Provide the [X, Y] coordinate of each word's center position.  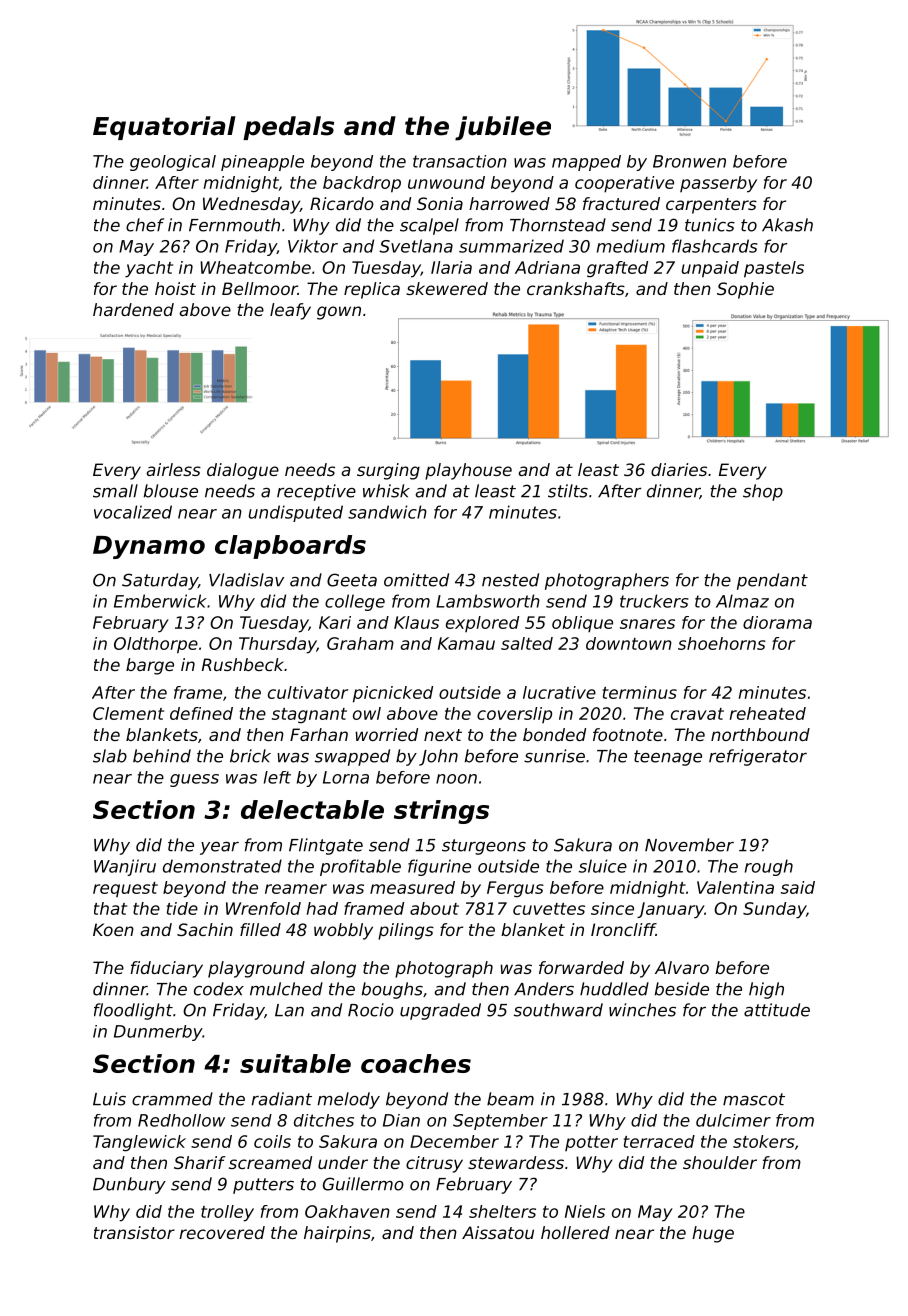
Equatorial [164, 128]
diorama [777, 622]
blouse [171, 491]
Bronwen [689, 161]
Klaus [416, 622]
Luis [109, 1099]
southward [558, 1010]
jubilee [503, 128]
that [110, 908]
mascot [754, 1099]
